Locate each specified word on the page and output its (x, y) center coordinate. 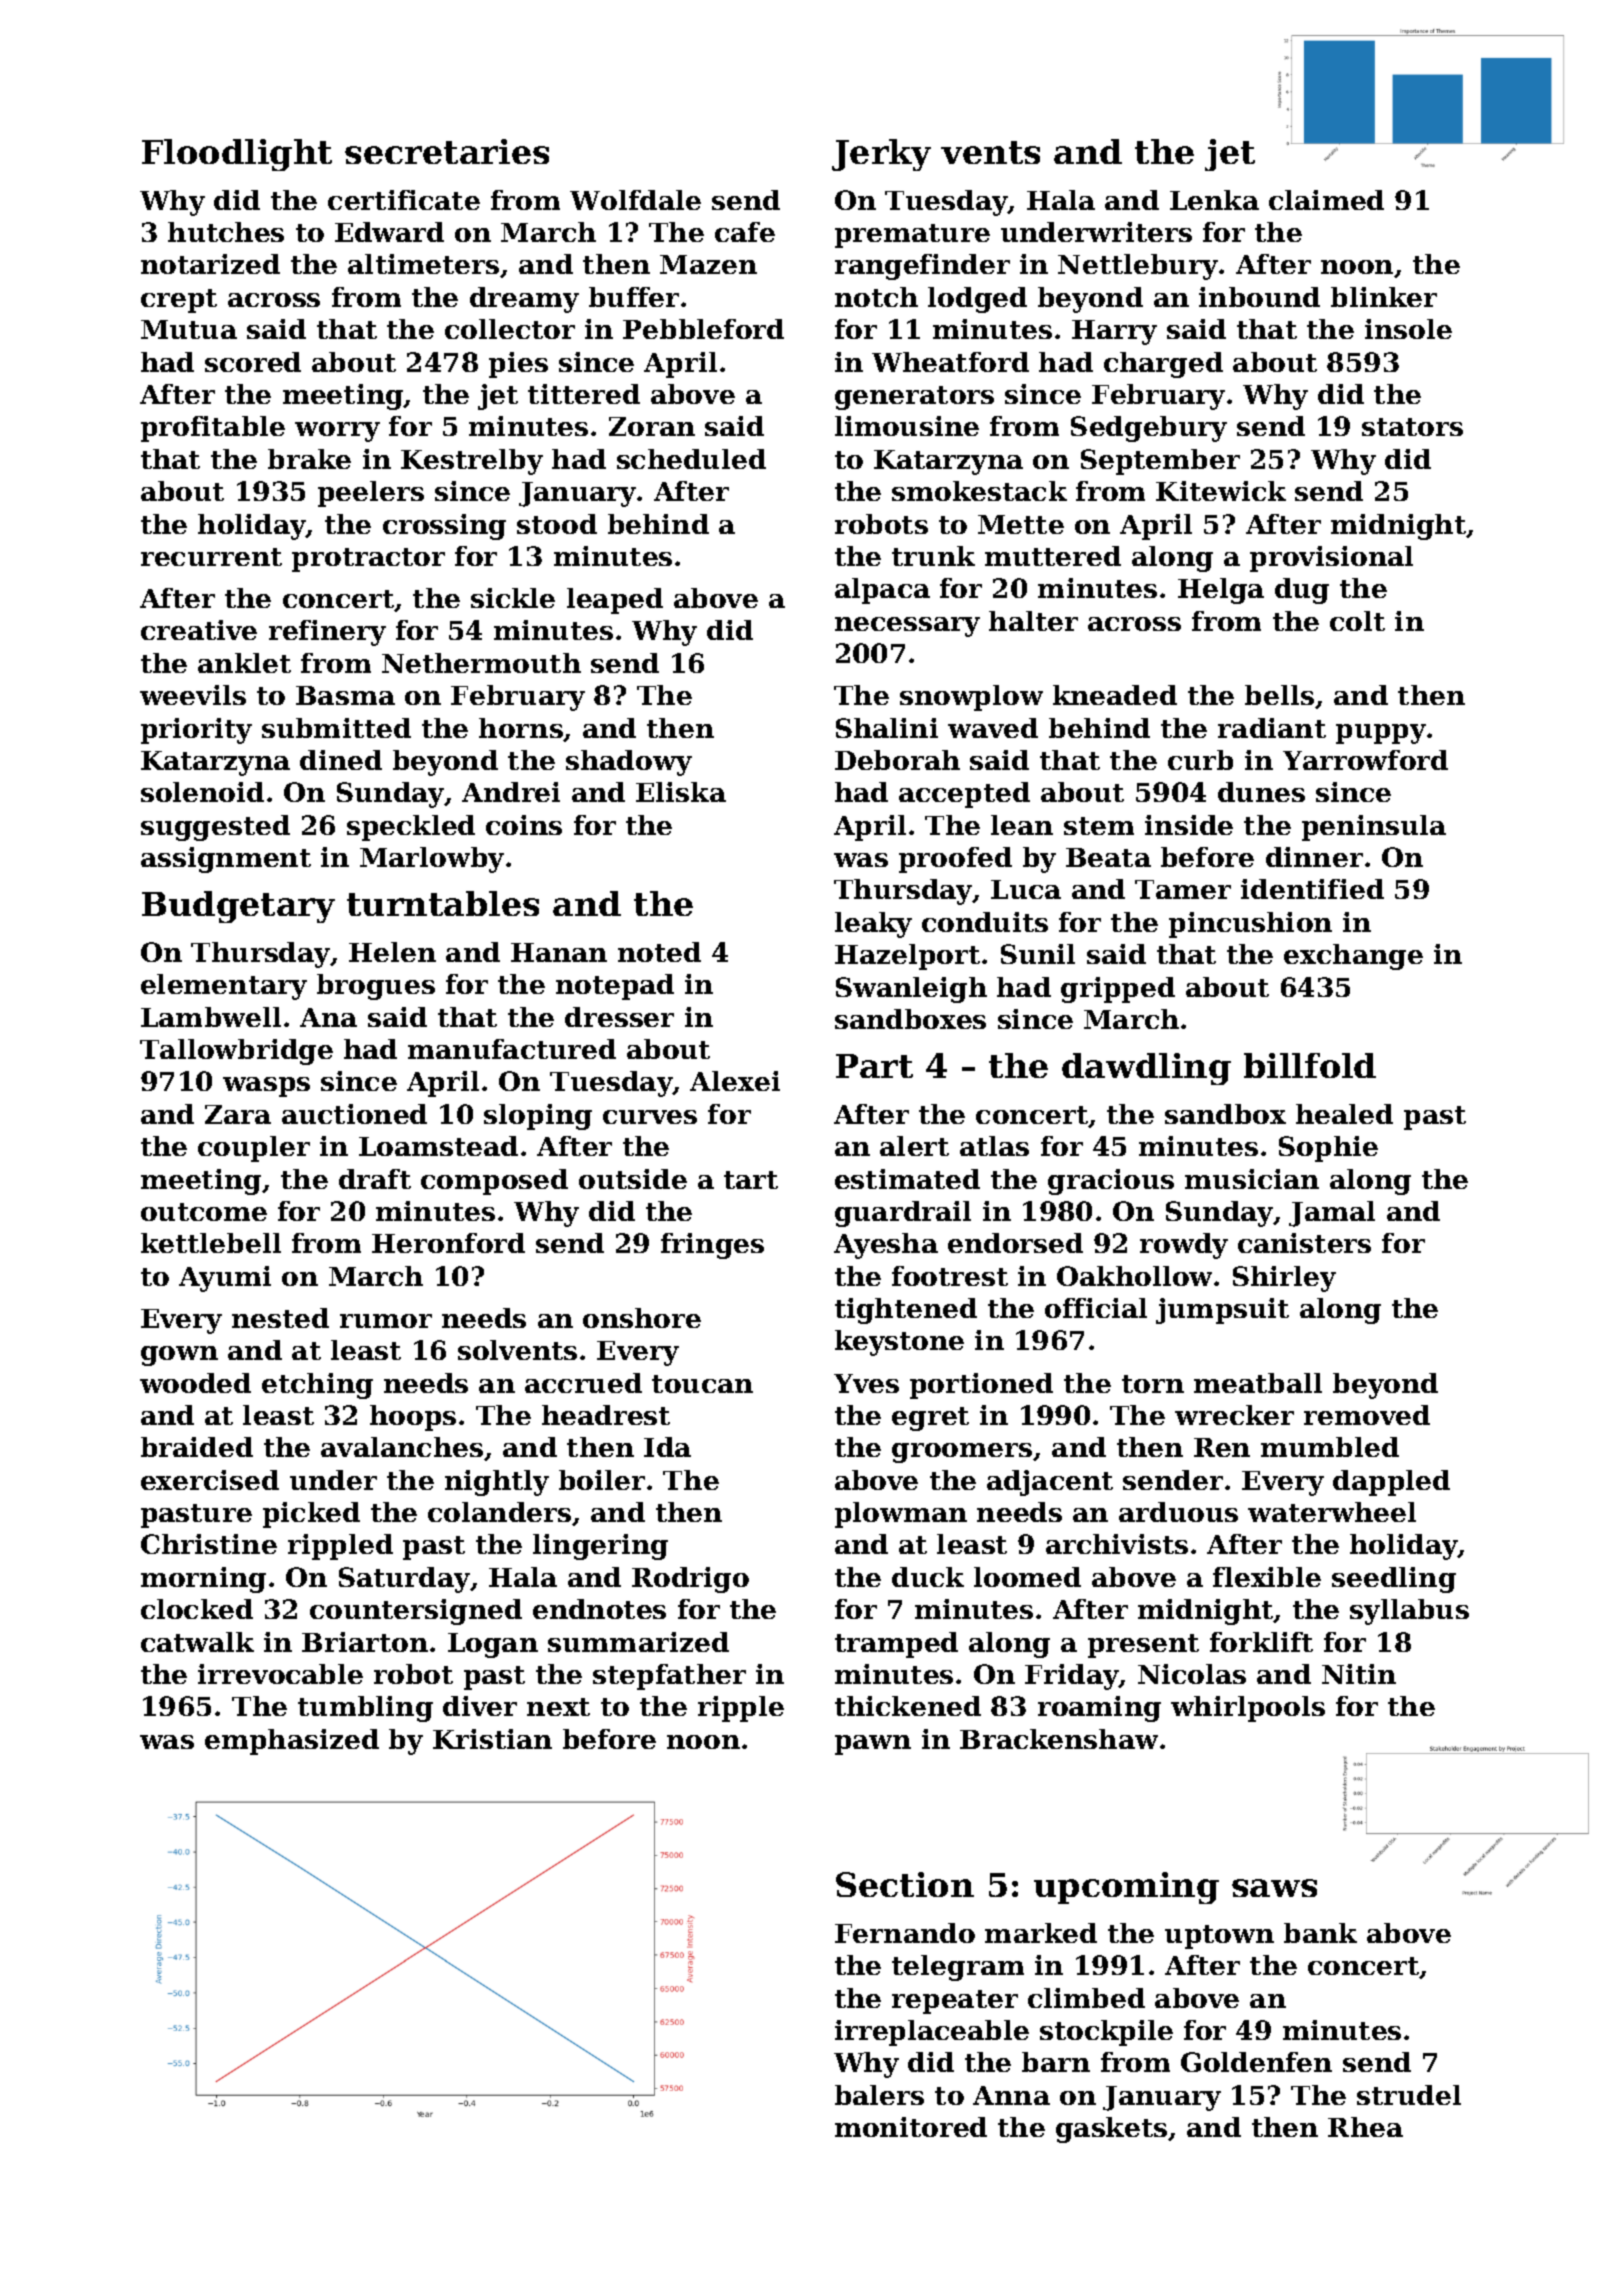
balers (879, 2095)
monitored (911, 2127)
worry (337, 432)
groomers (962, 1453)
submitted (336, 728)
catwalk (197, 1642)
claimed (1326, 200)
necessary (907, 627)
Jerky (881, 155)
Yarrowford (1365, 760)
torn (1153, 1384)
